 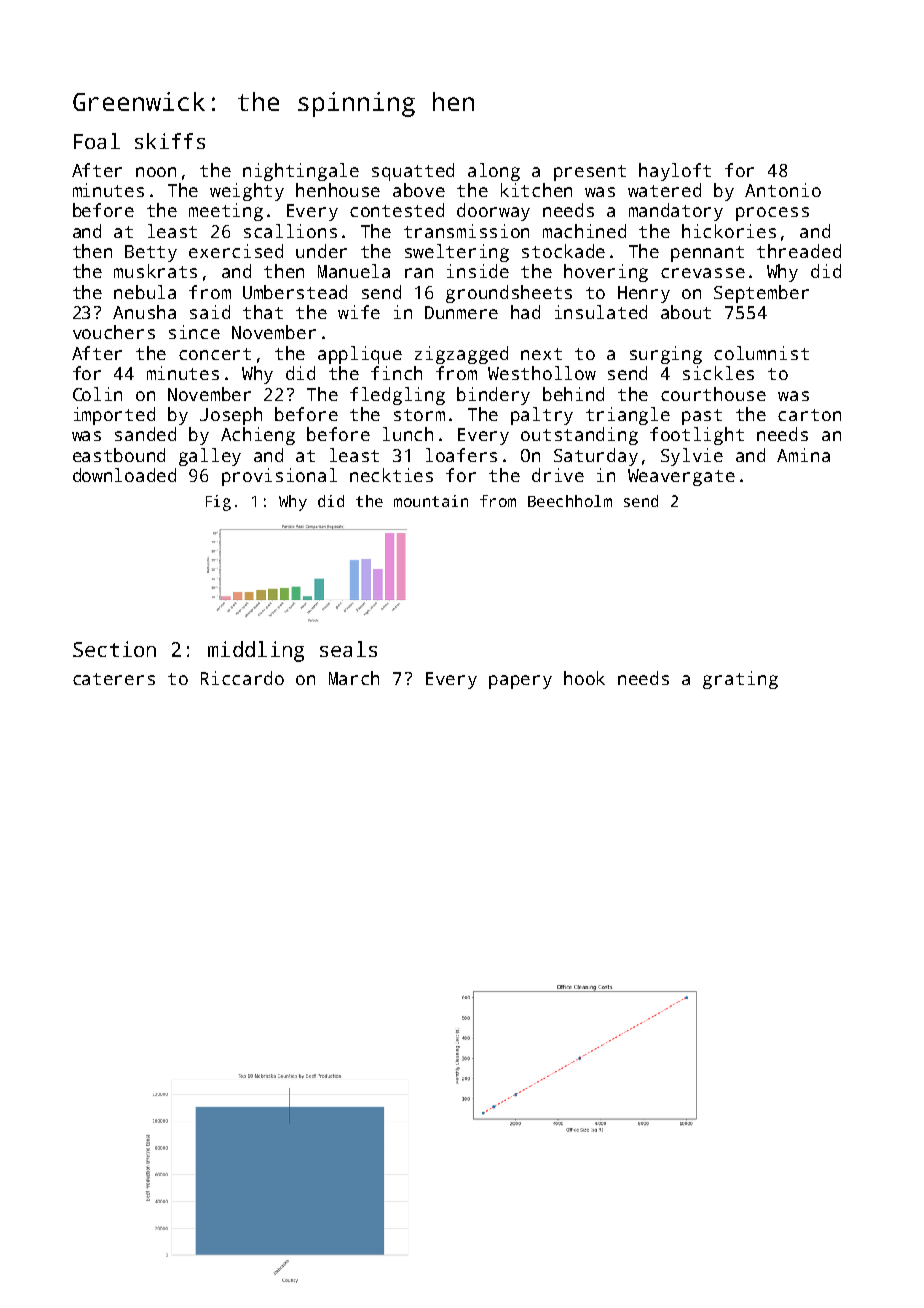 I want to click on Riccardo, so click(x=242, y=678).
